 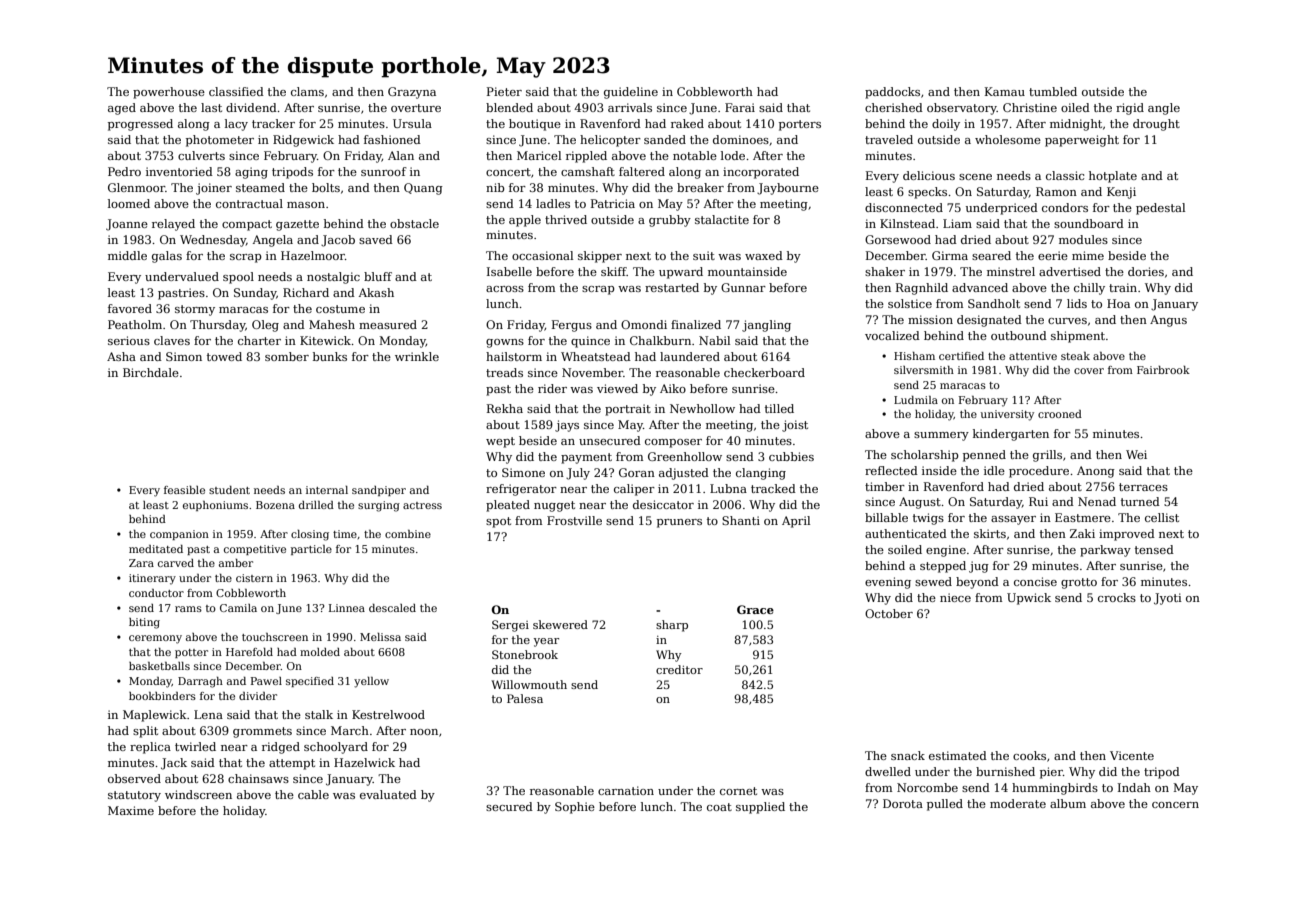 What do you see at coordinates (673, 443) in the page?
I see `composer` at bounding box center [673, 443].
